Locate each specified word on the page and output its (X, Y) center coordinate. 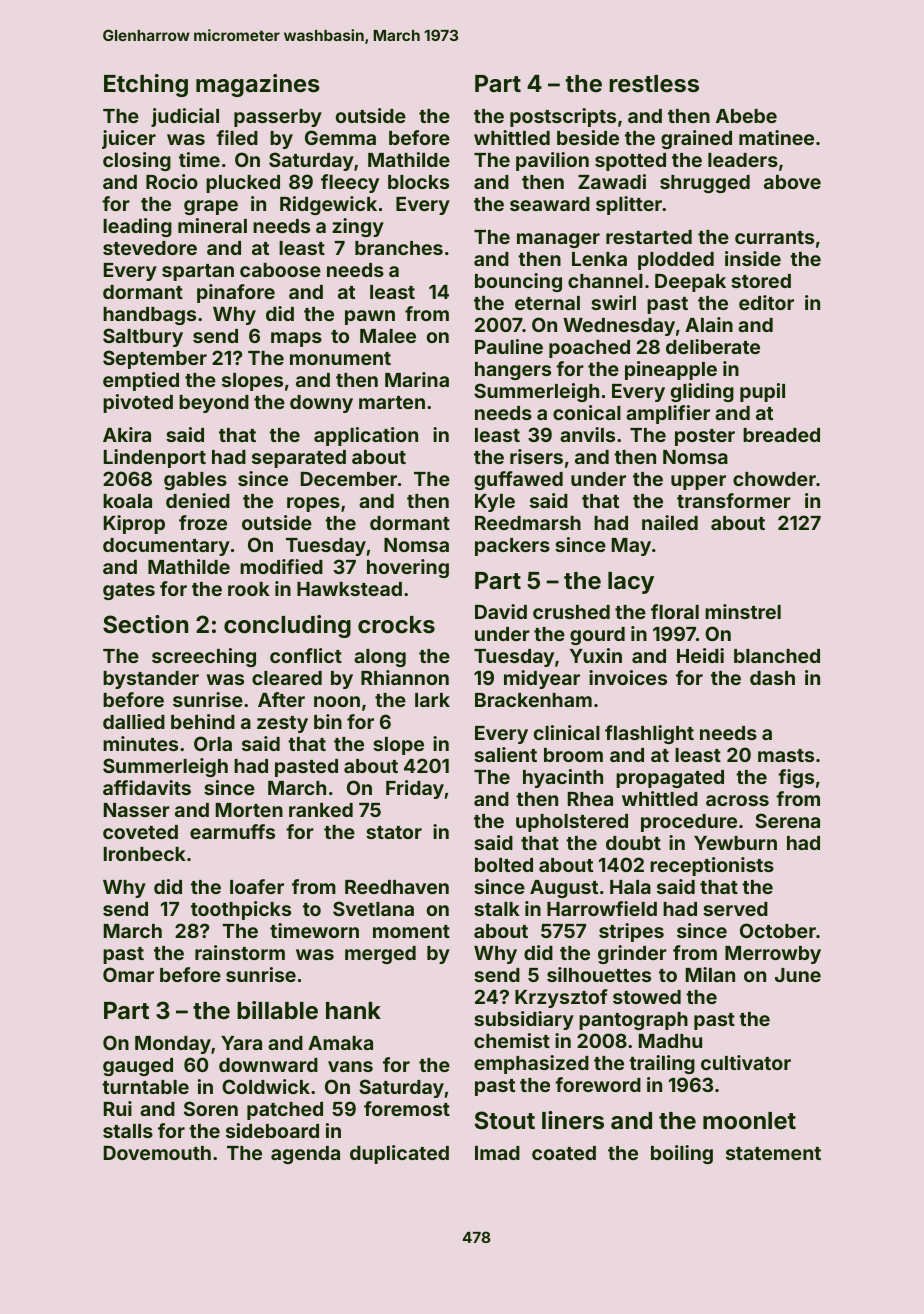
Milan (710, 974)
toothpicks (241, 910)
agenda (305, 1155)
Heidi (700, 655)
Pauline (509, 346)
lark (432, 700)
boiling (682, 1154)
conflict (306, 655)
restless (654, 84)
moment (411, 931)
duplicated (399, 1154)
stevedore (150, 248)
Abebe (746, 116)
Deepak (690, 282)
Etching (146, 85)
